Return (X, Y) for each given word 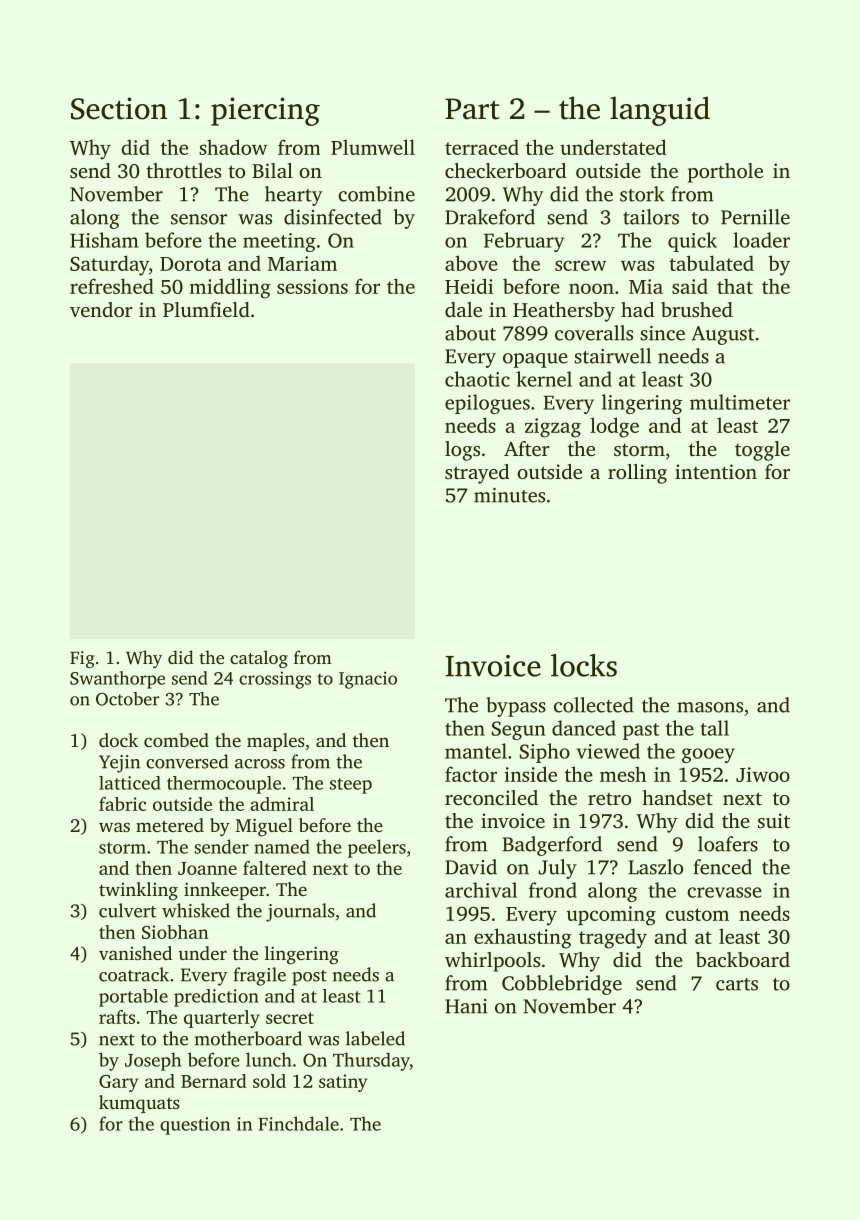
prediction (216, 998)
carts (737, 984)
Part (472, 109)
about (470, 333)
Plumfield (206, 309)
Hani (466, 1006)
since (662, 333)
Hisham (104, 240)
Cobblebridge (562, 985)
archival (481, 890)
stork (642, 194)
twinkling (138, 891)
